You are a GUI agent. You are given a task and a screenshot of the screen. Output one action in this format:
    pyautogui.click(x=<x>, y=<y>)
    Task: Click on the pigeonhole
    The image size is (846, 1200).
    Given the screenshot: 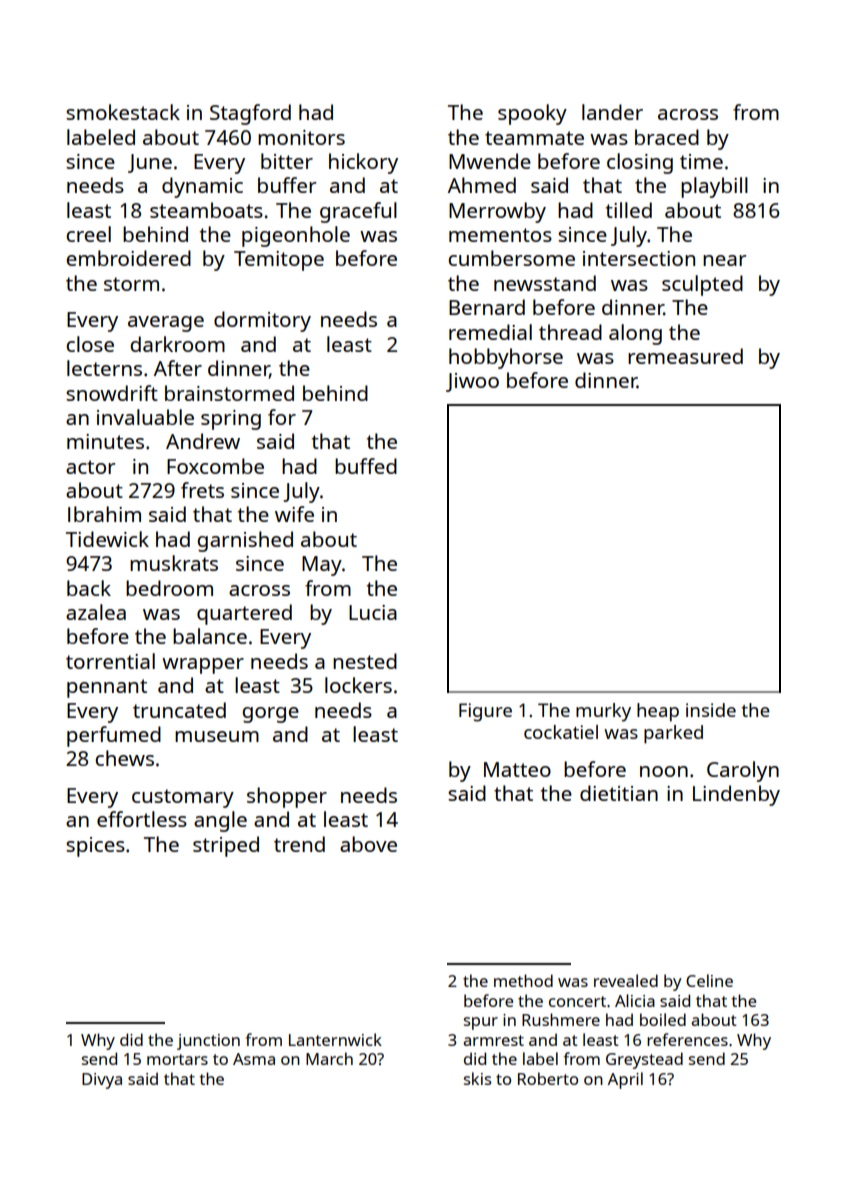 What is the action you would take?
    pyautogui.click(x=296, y=236)
